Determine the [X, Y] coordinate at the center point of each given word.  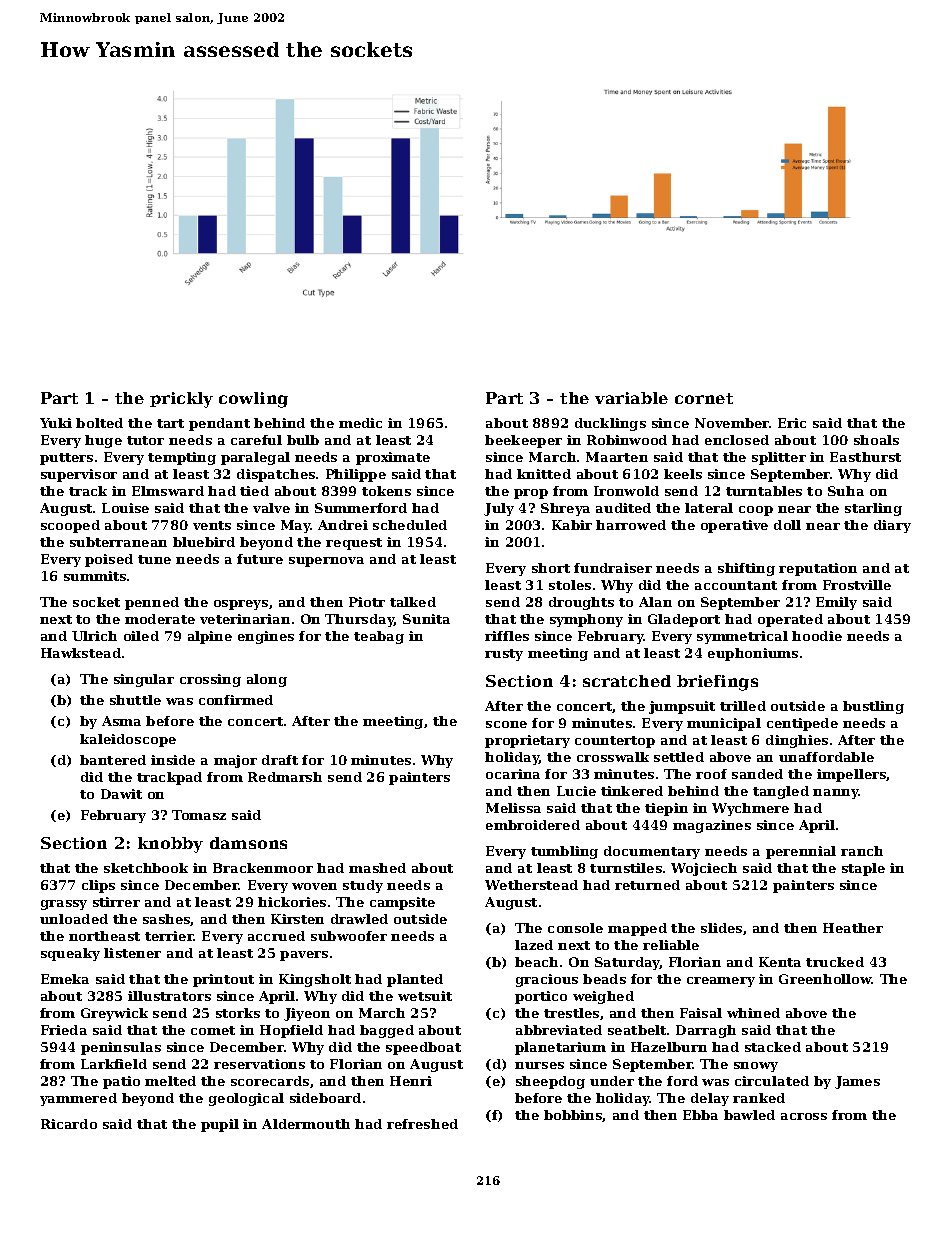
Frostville [857, 585]
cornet [704, 398]
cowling [253, 400]
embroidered [533, 825]
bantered [113, 760]
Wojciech [704, 869]
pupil [220, 1125]
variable [631, 398]
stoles [570, 585]
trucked [835, 962]
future [260, 559]
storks [238, 1013]
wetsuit [425, 996]
